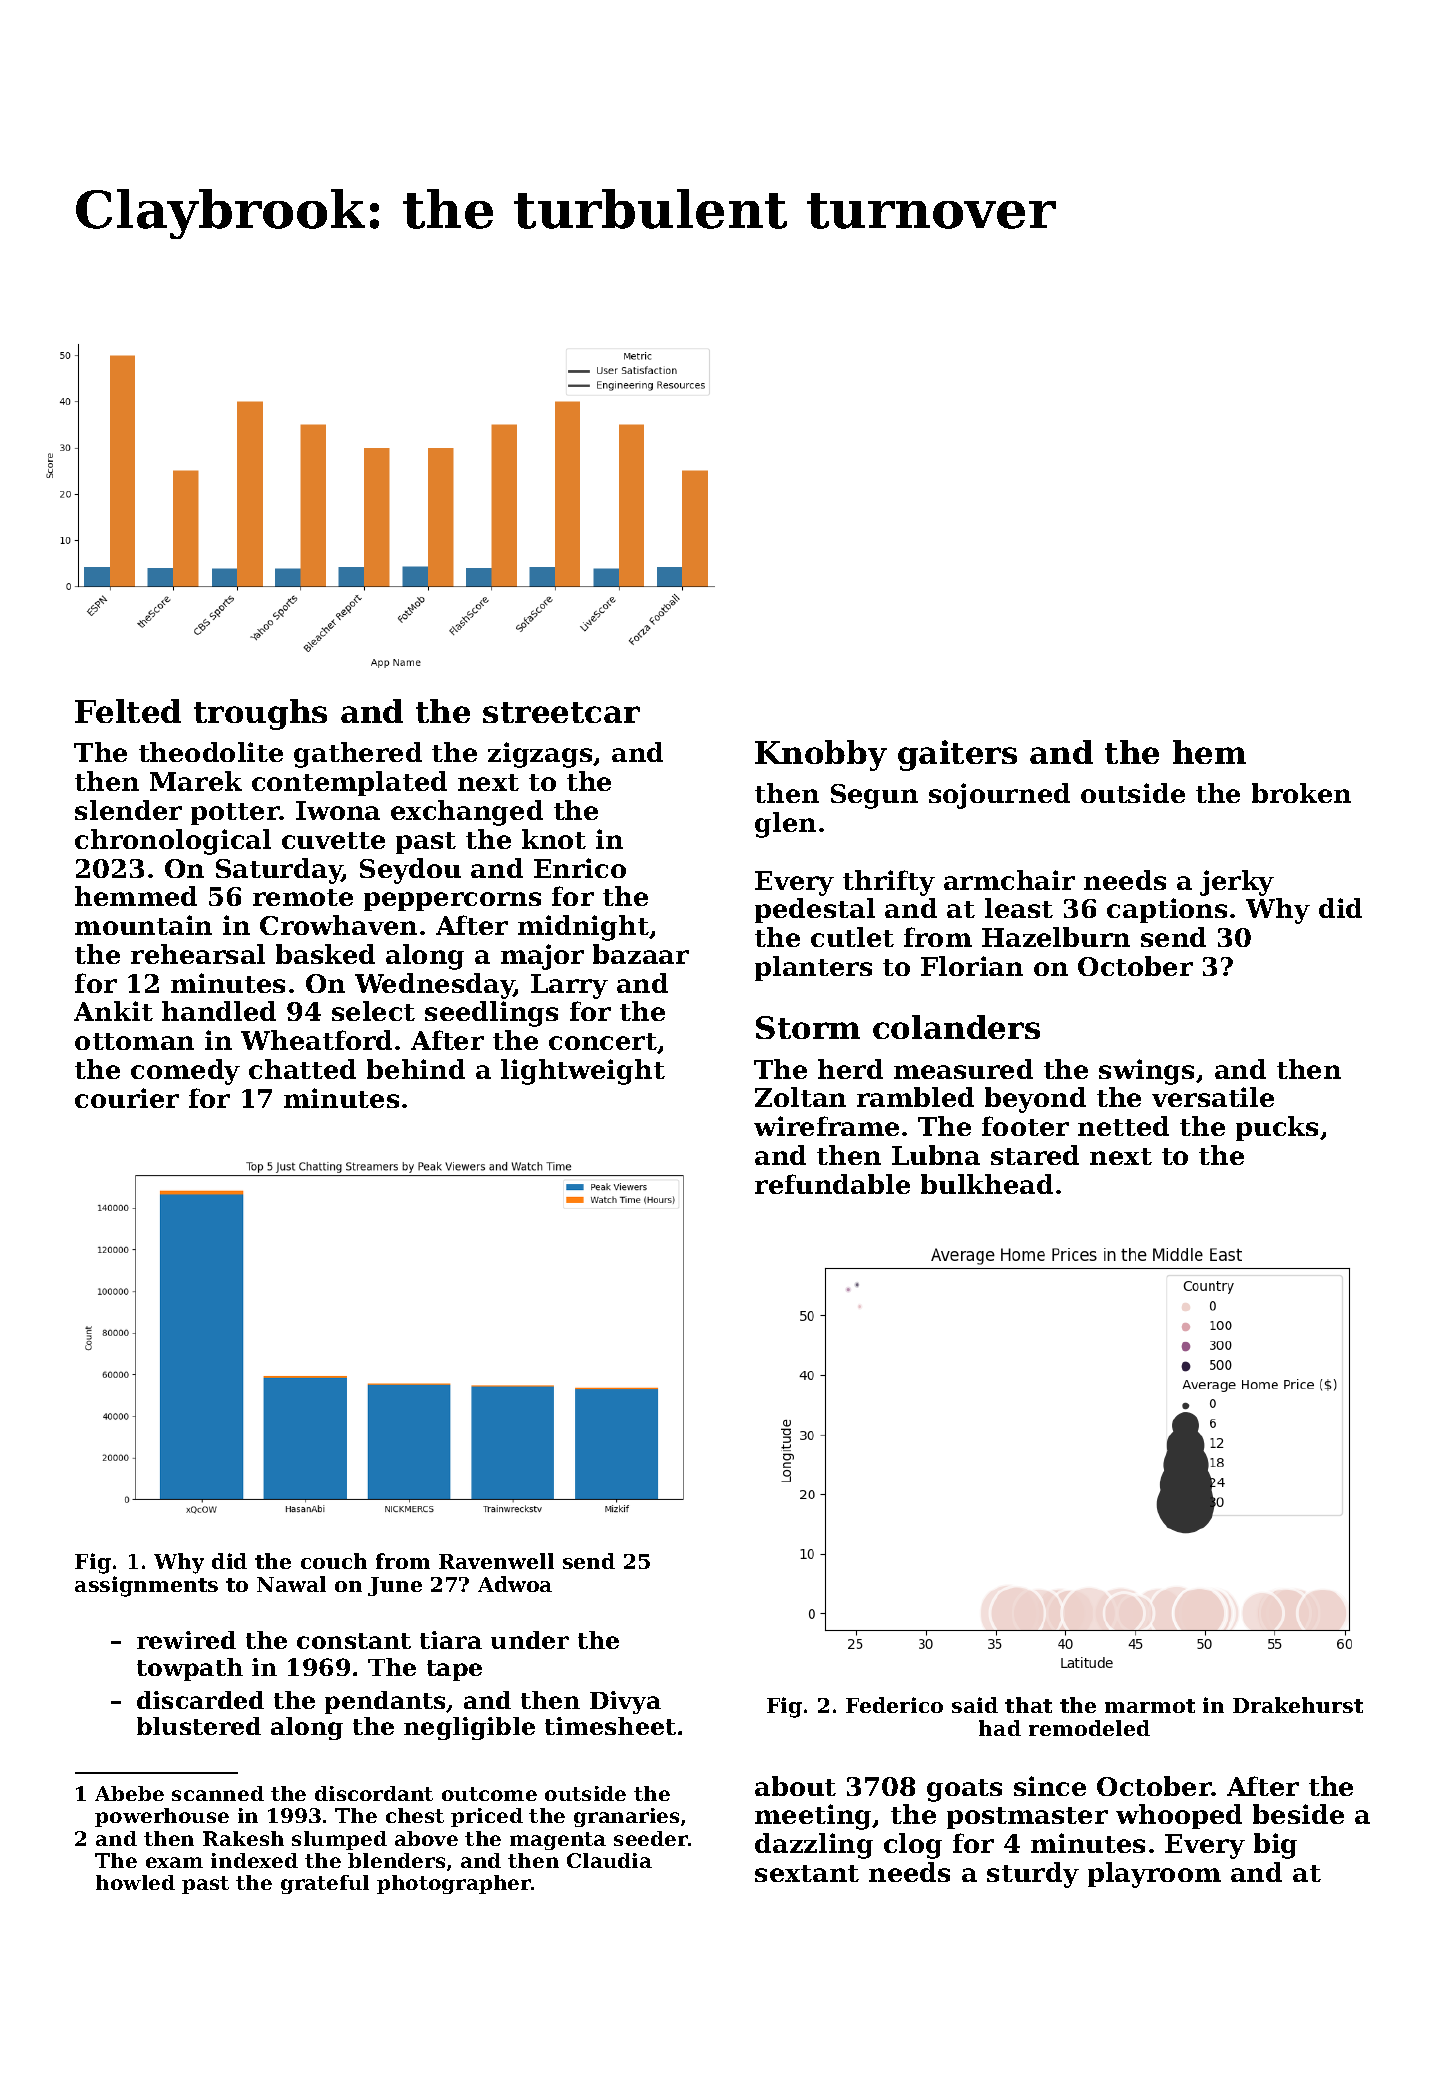 This screenshot has height=2100, width=1450. I want to click on towpath, so click(190, 1669).
